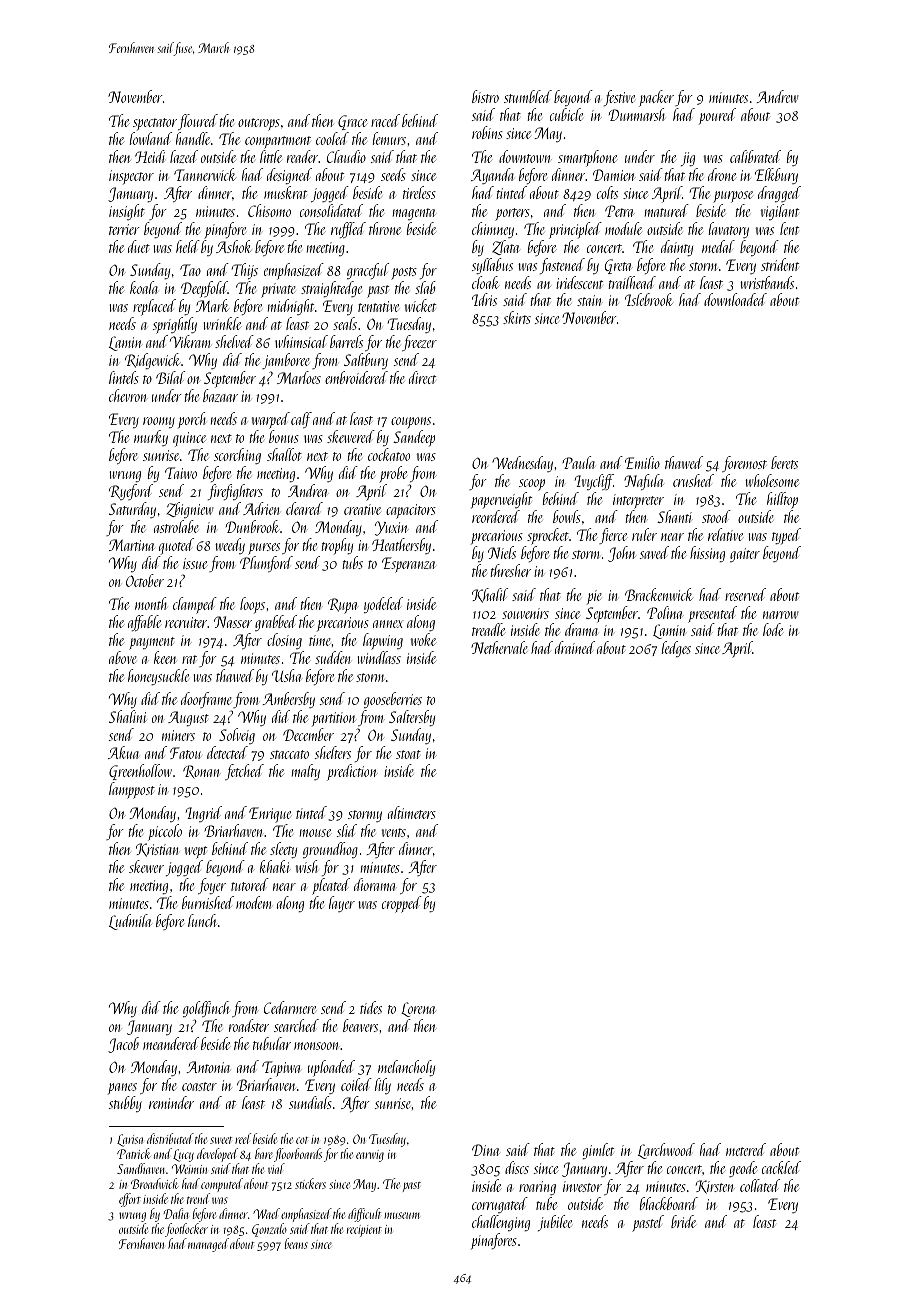 The width and height of the page is (908, 1316). I want to click on Andrew, so click(777, 96).
